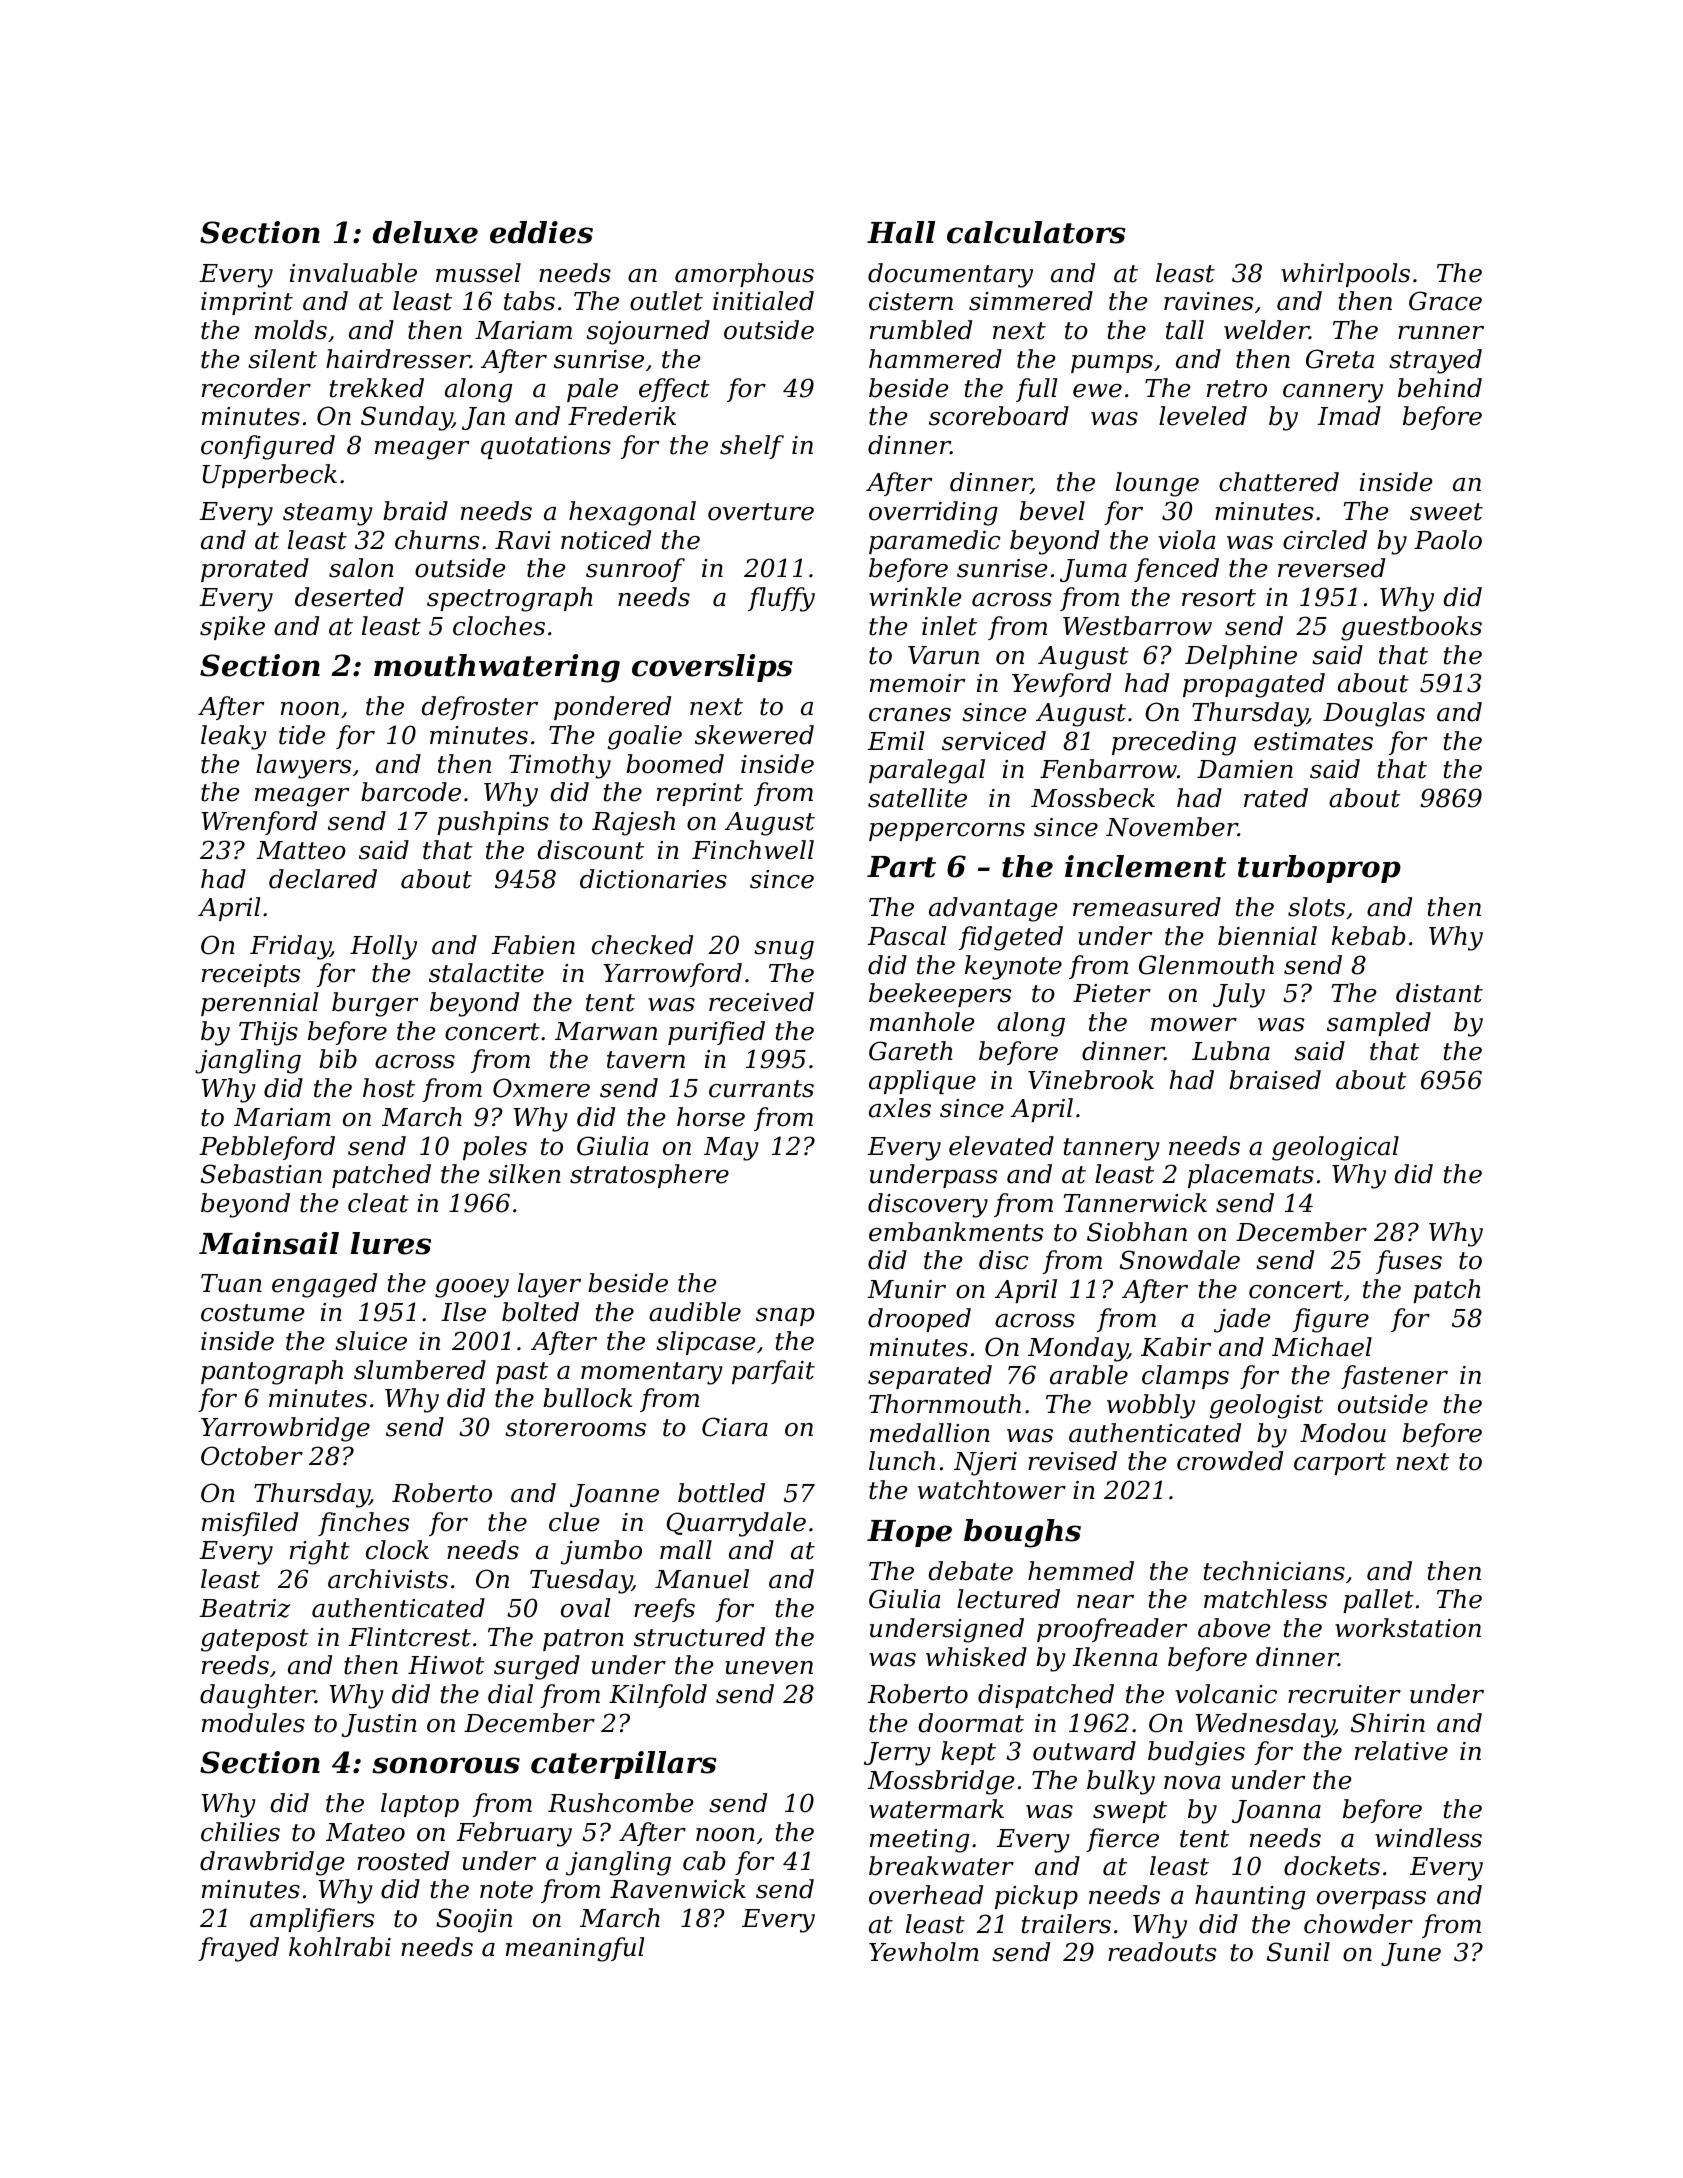 The height and width of the image is (2178, 1683). Describe the element at coordinates (1345, 275) in the image. I see `whirlpools` at that location.
